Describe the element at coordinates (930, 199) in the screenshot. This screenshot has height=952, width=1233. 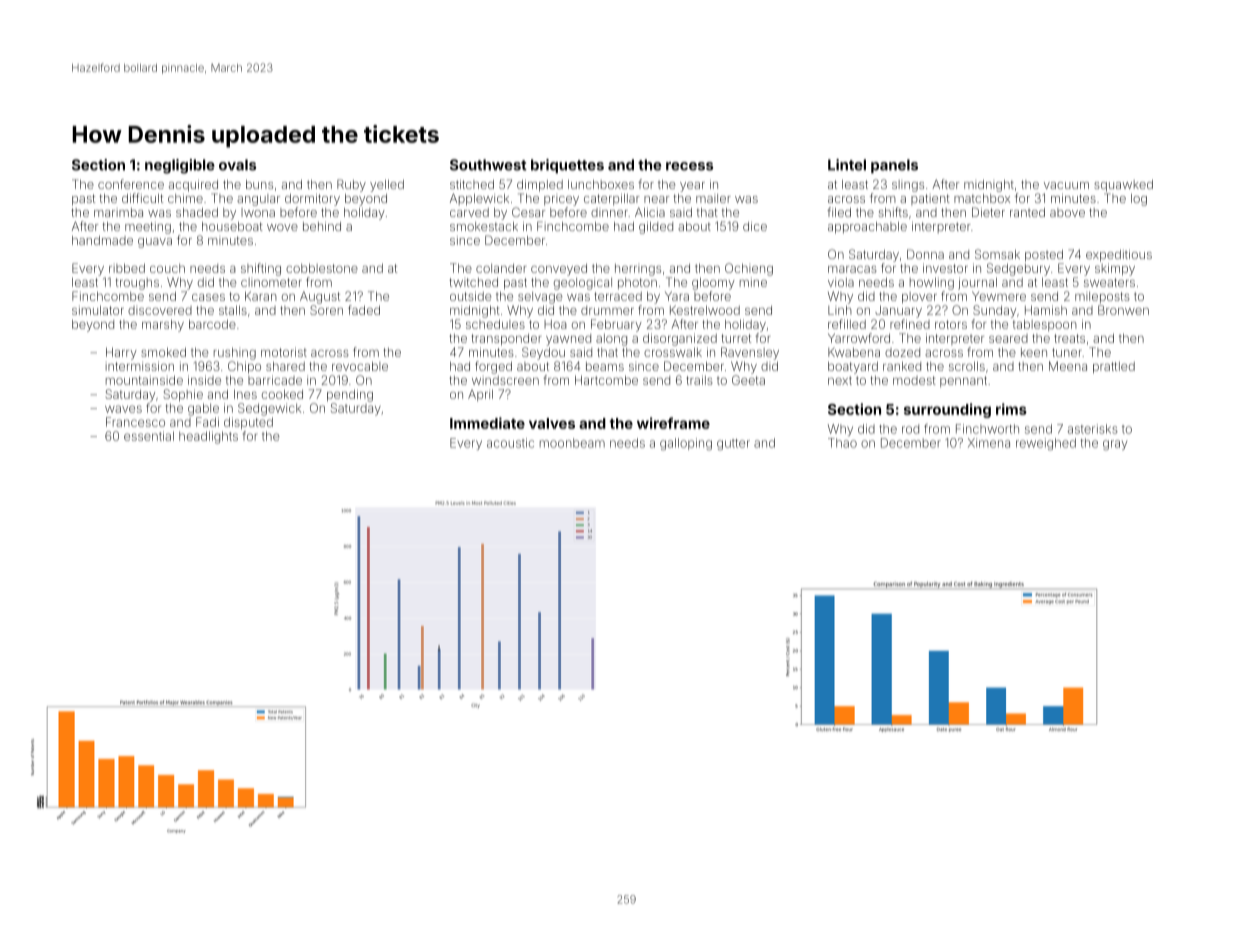
I see `patient` at that location.
